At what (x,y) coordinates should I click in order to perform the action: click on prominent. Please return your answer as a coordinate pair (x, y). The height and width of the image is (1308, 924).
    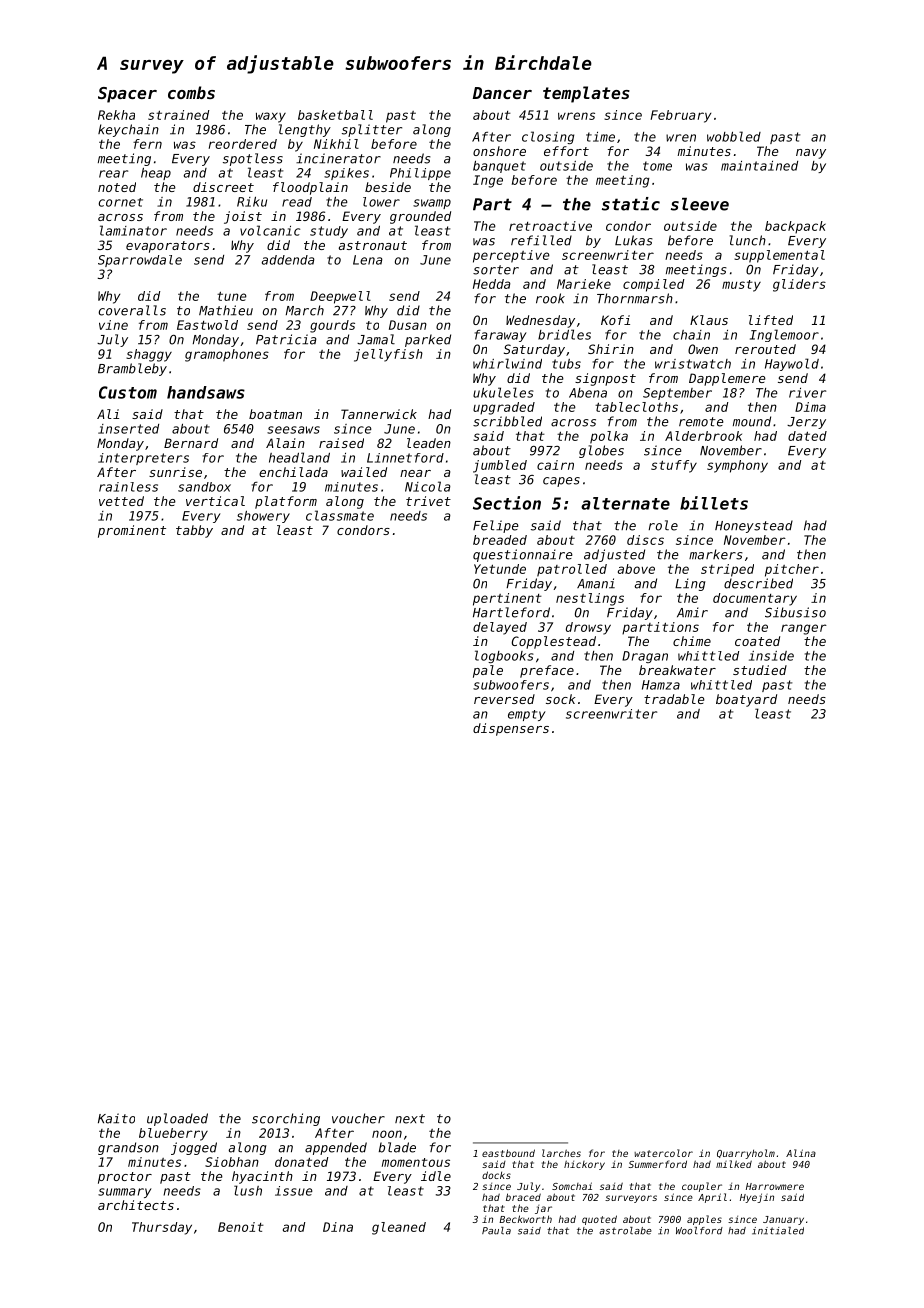
    Looking at the image, I should click on (132, 531).
